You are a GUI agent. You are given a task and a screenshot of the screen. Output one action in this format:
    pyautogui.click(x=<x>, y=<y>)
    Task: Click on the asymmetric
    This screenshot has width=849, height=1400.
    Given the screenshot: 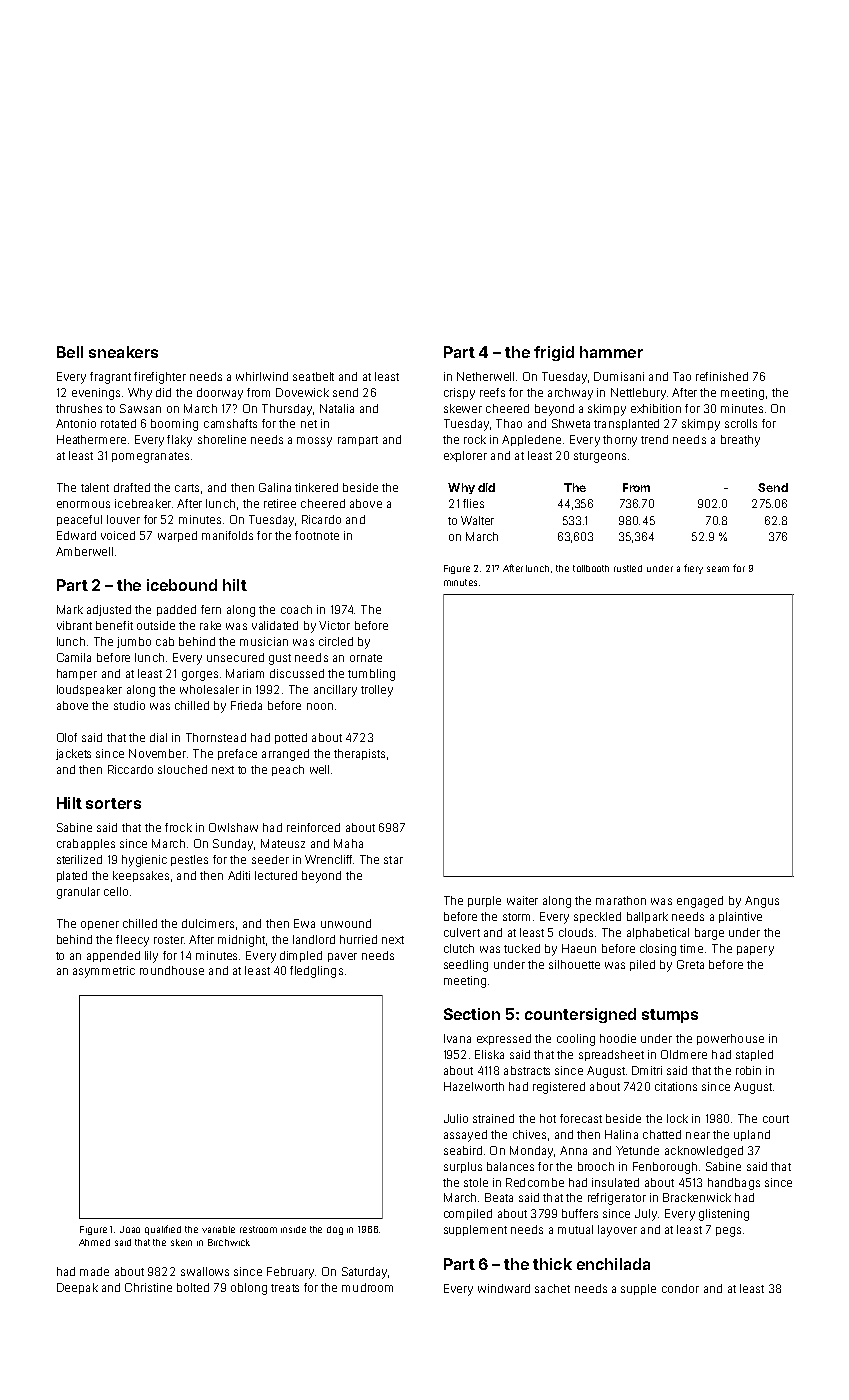 What is the action you would take?
    pyautogui.click(x=104, y=972)
